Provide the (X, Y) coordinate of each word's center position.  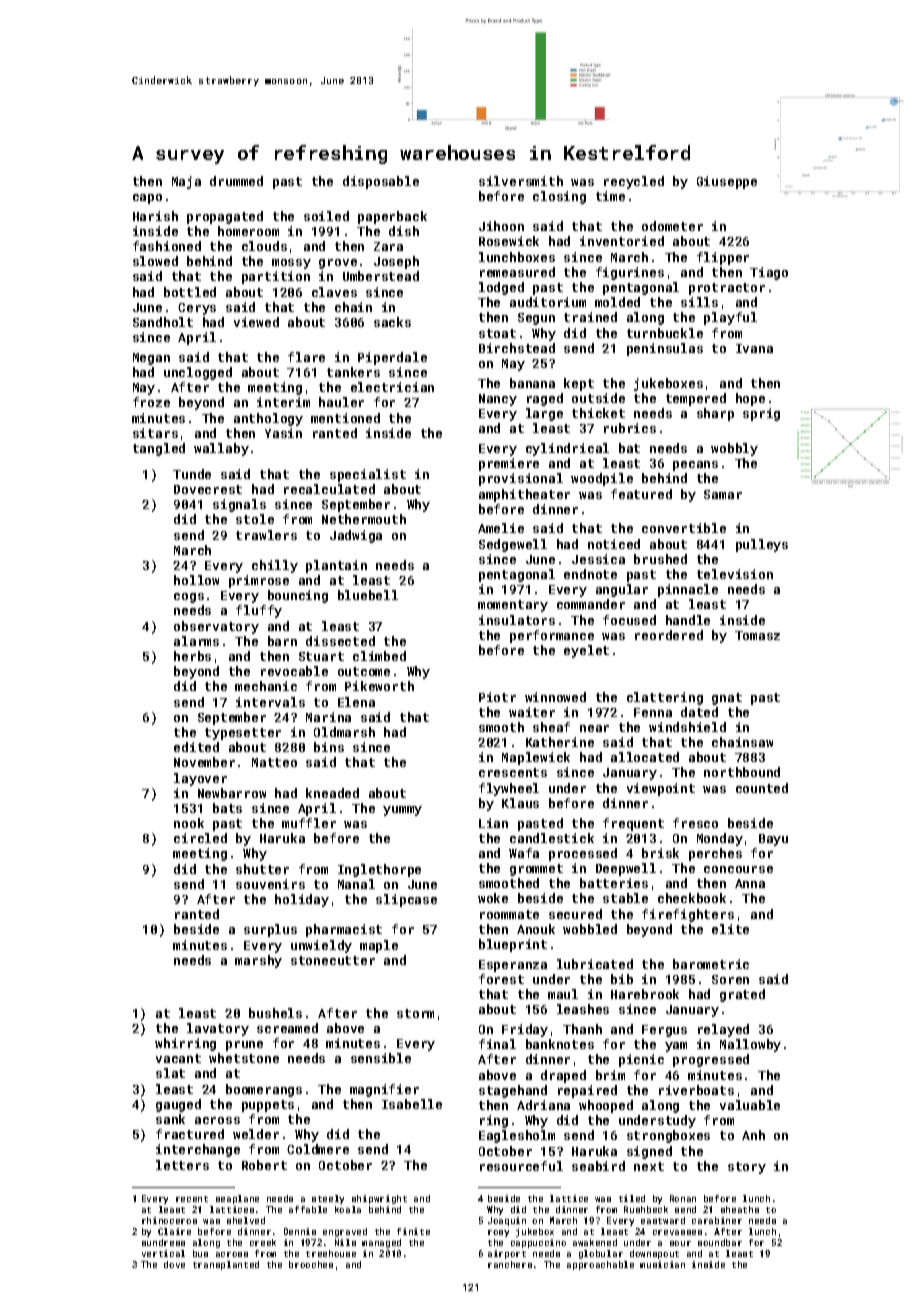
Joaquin (507, 1221)
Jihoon (501, 226)
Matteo (274, 762)
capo (147, 199)
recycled (634, 182)
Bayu (773, 840)
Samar (723, 494)
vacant (178, 1058)
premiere (509, 464)
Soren (730, 979)
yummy (402, 811)
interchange (198, 1150)
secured (575, 914)
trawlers (266, 535)
